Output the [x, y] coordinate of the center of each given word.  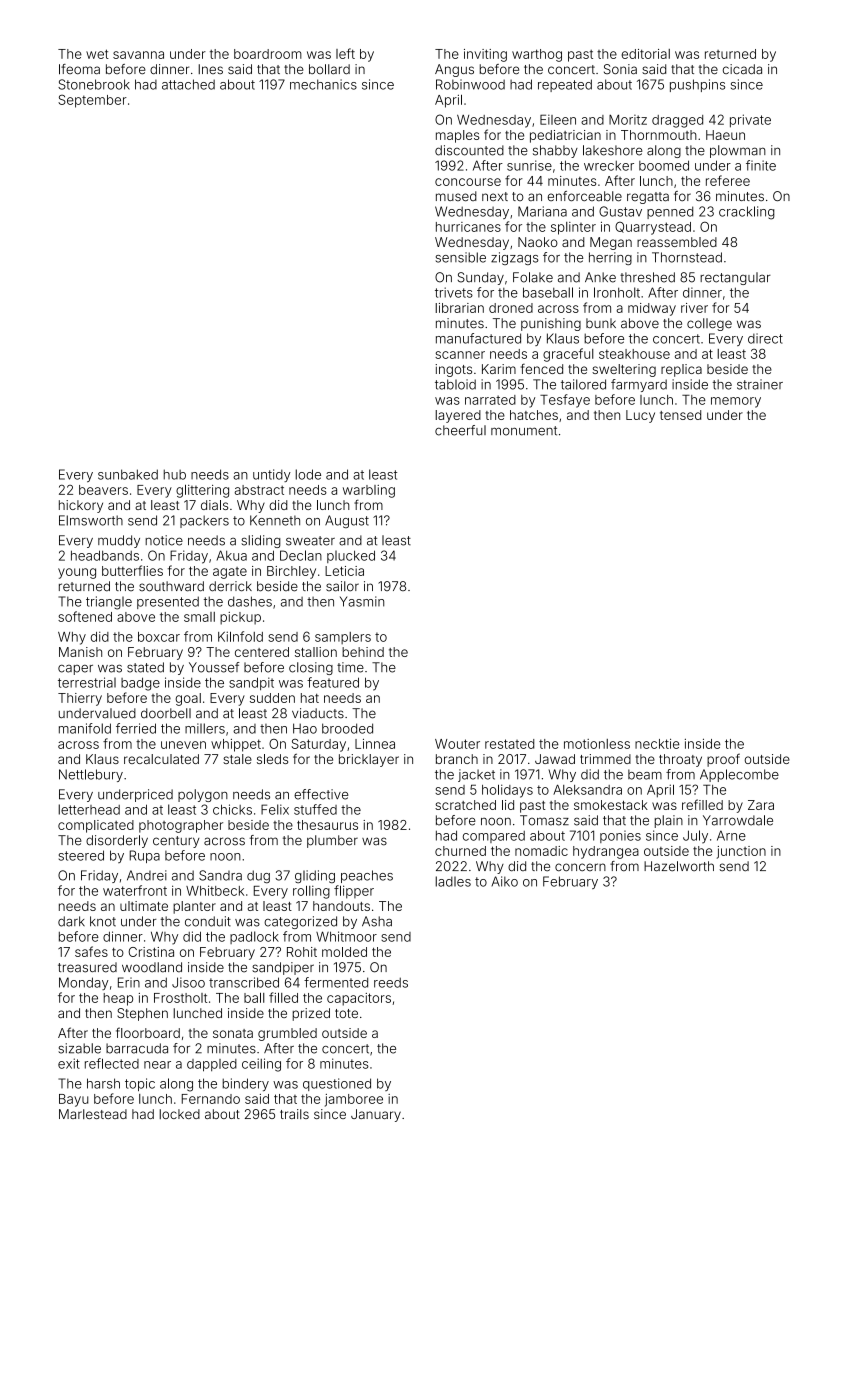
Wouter [457, 744]
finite [761, 165]
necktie [657, 744]
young [77, 573]
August [347, 521]
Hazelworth [679, 866]
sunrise [529, 165]
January [376, 1115]
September [92, 101]
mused [456, 196]
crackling [747, 213]
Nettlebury [91, 775]
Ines [210, 69]
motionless [597, 744]
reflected [112, 1063]
